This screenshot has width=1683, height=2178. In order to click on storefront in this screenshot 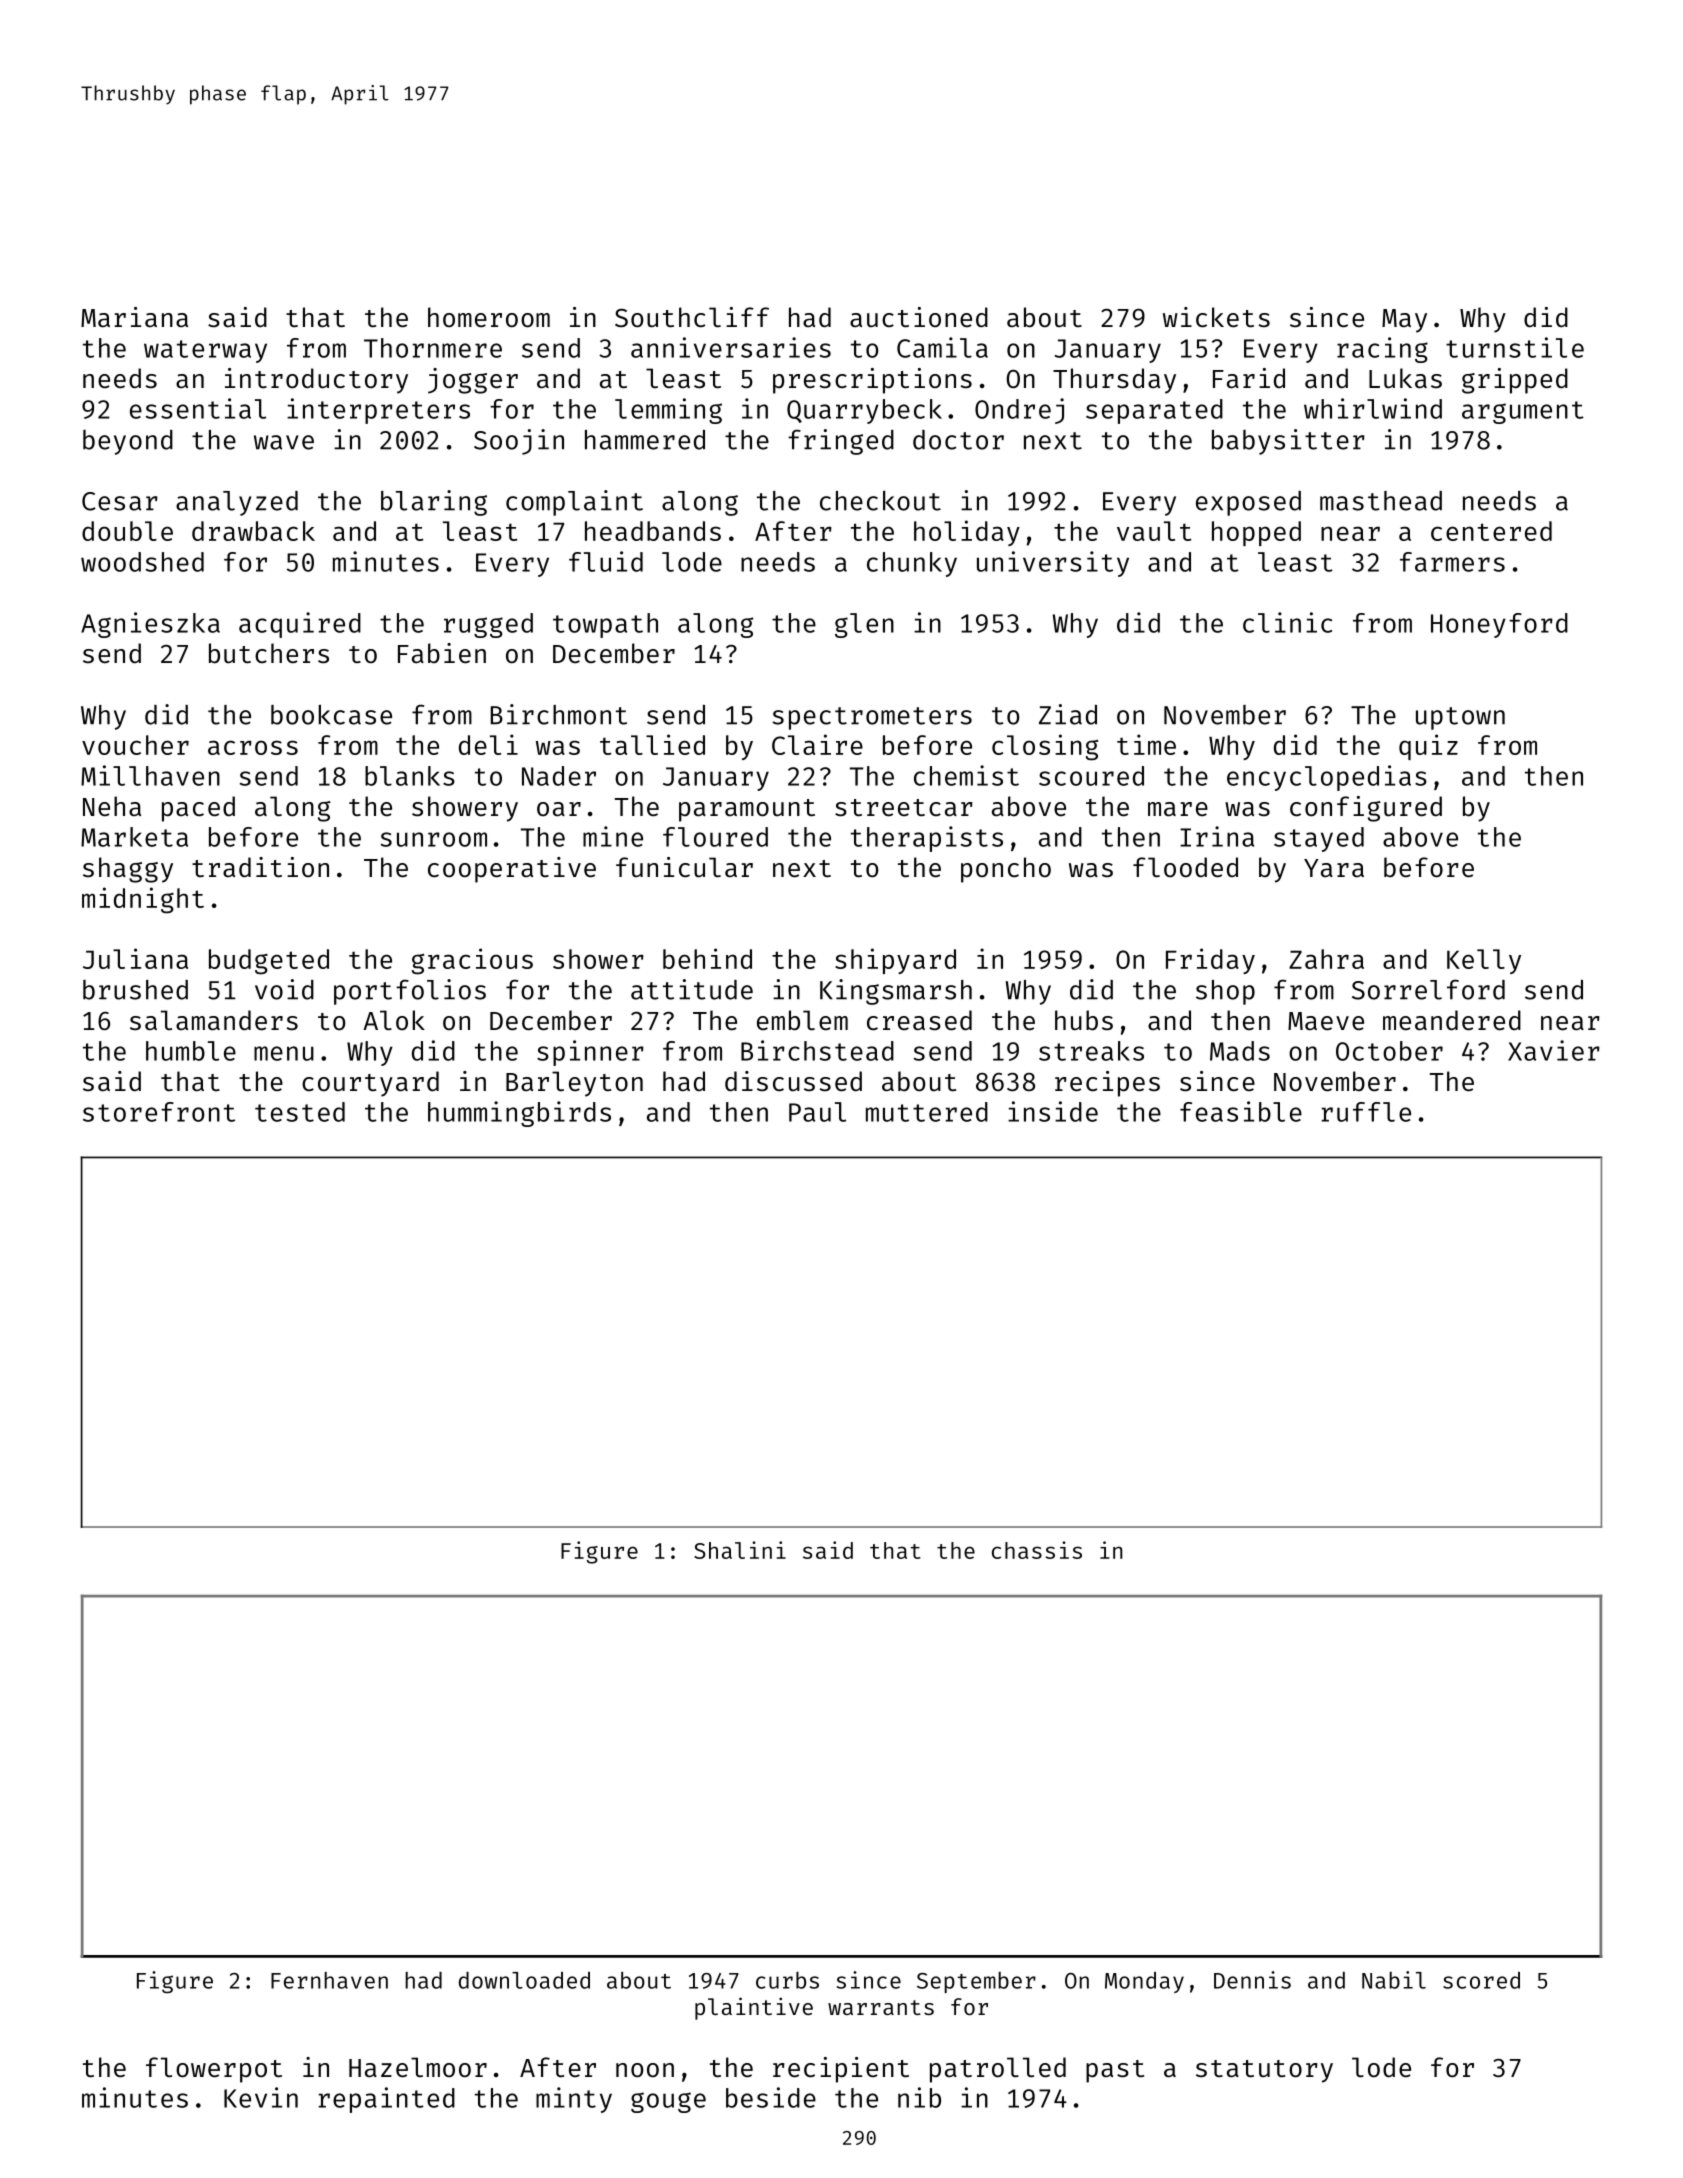, I will do `click(159, 1112)`.
